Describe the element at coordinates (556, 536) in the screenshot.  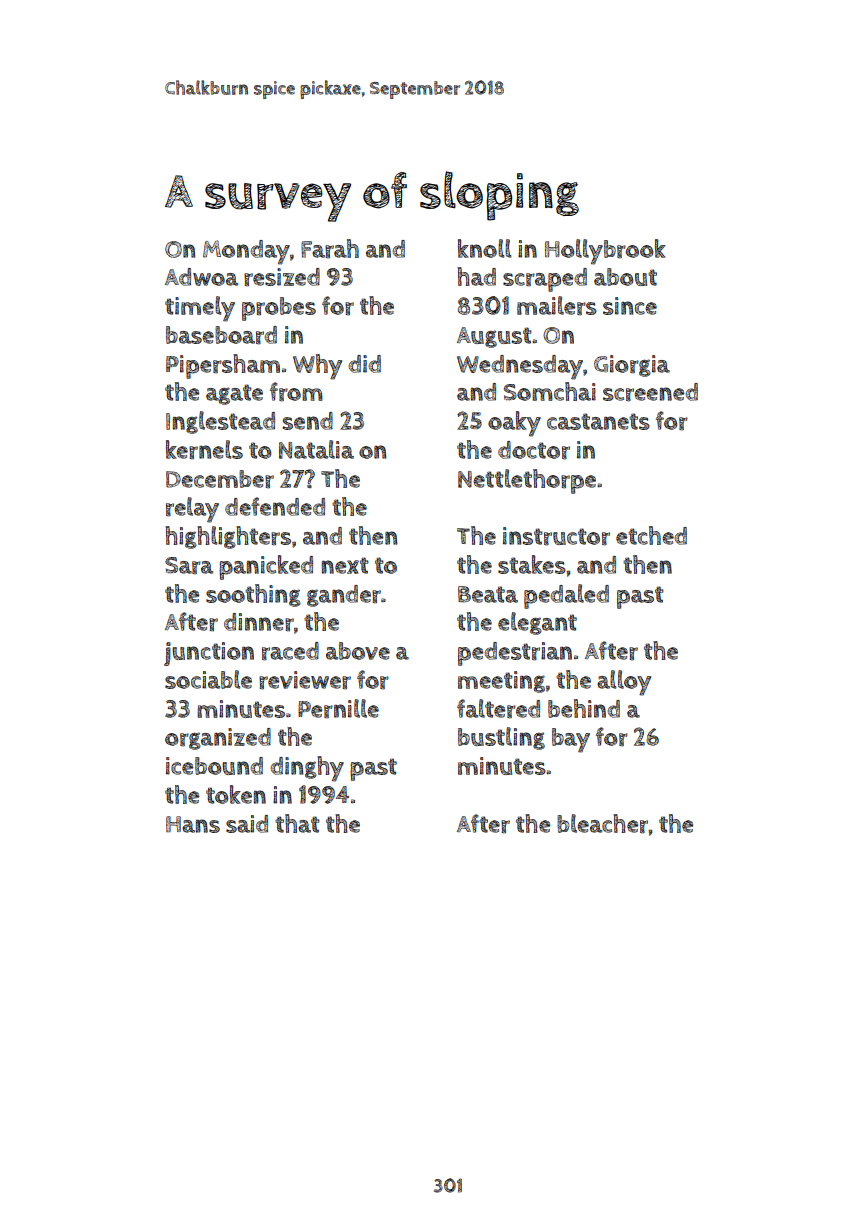
I see `instructor` at that location.
